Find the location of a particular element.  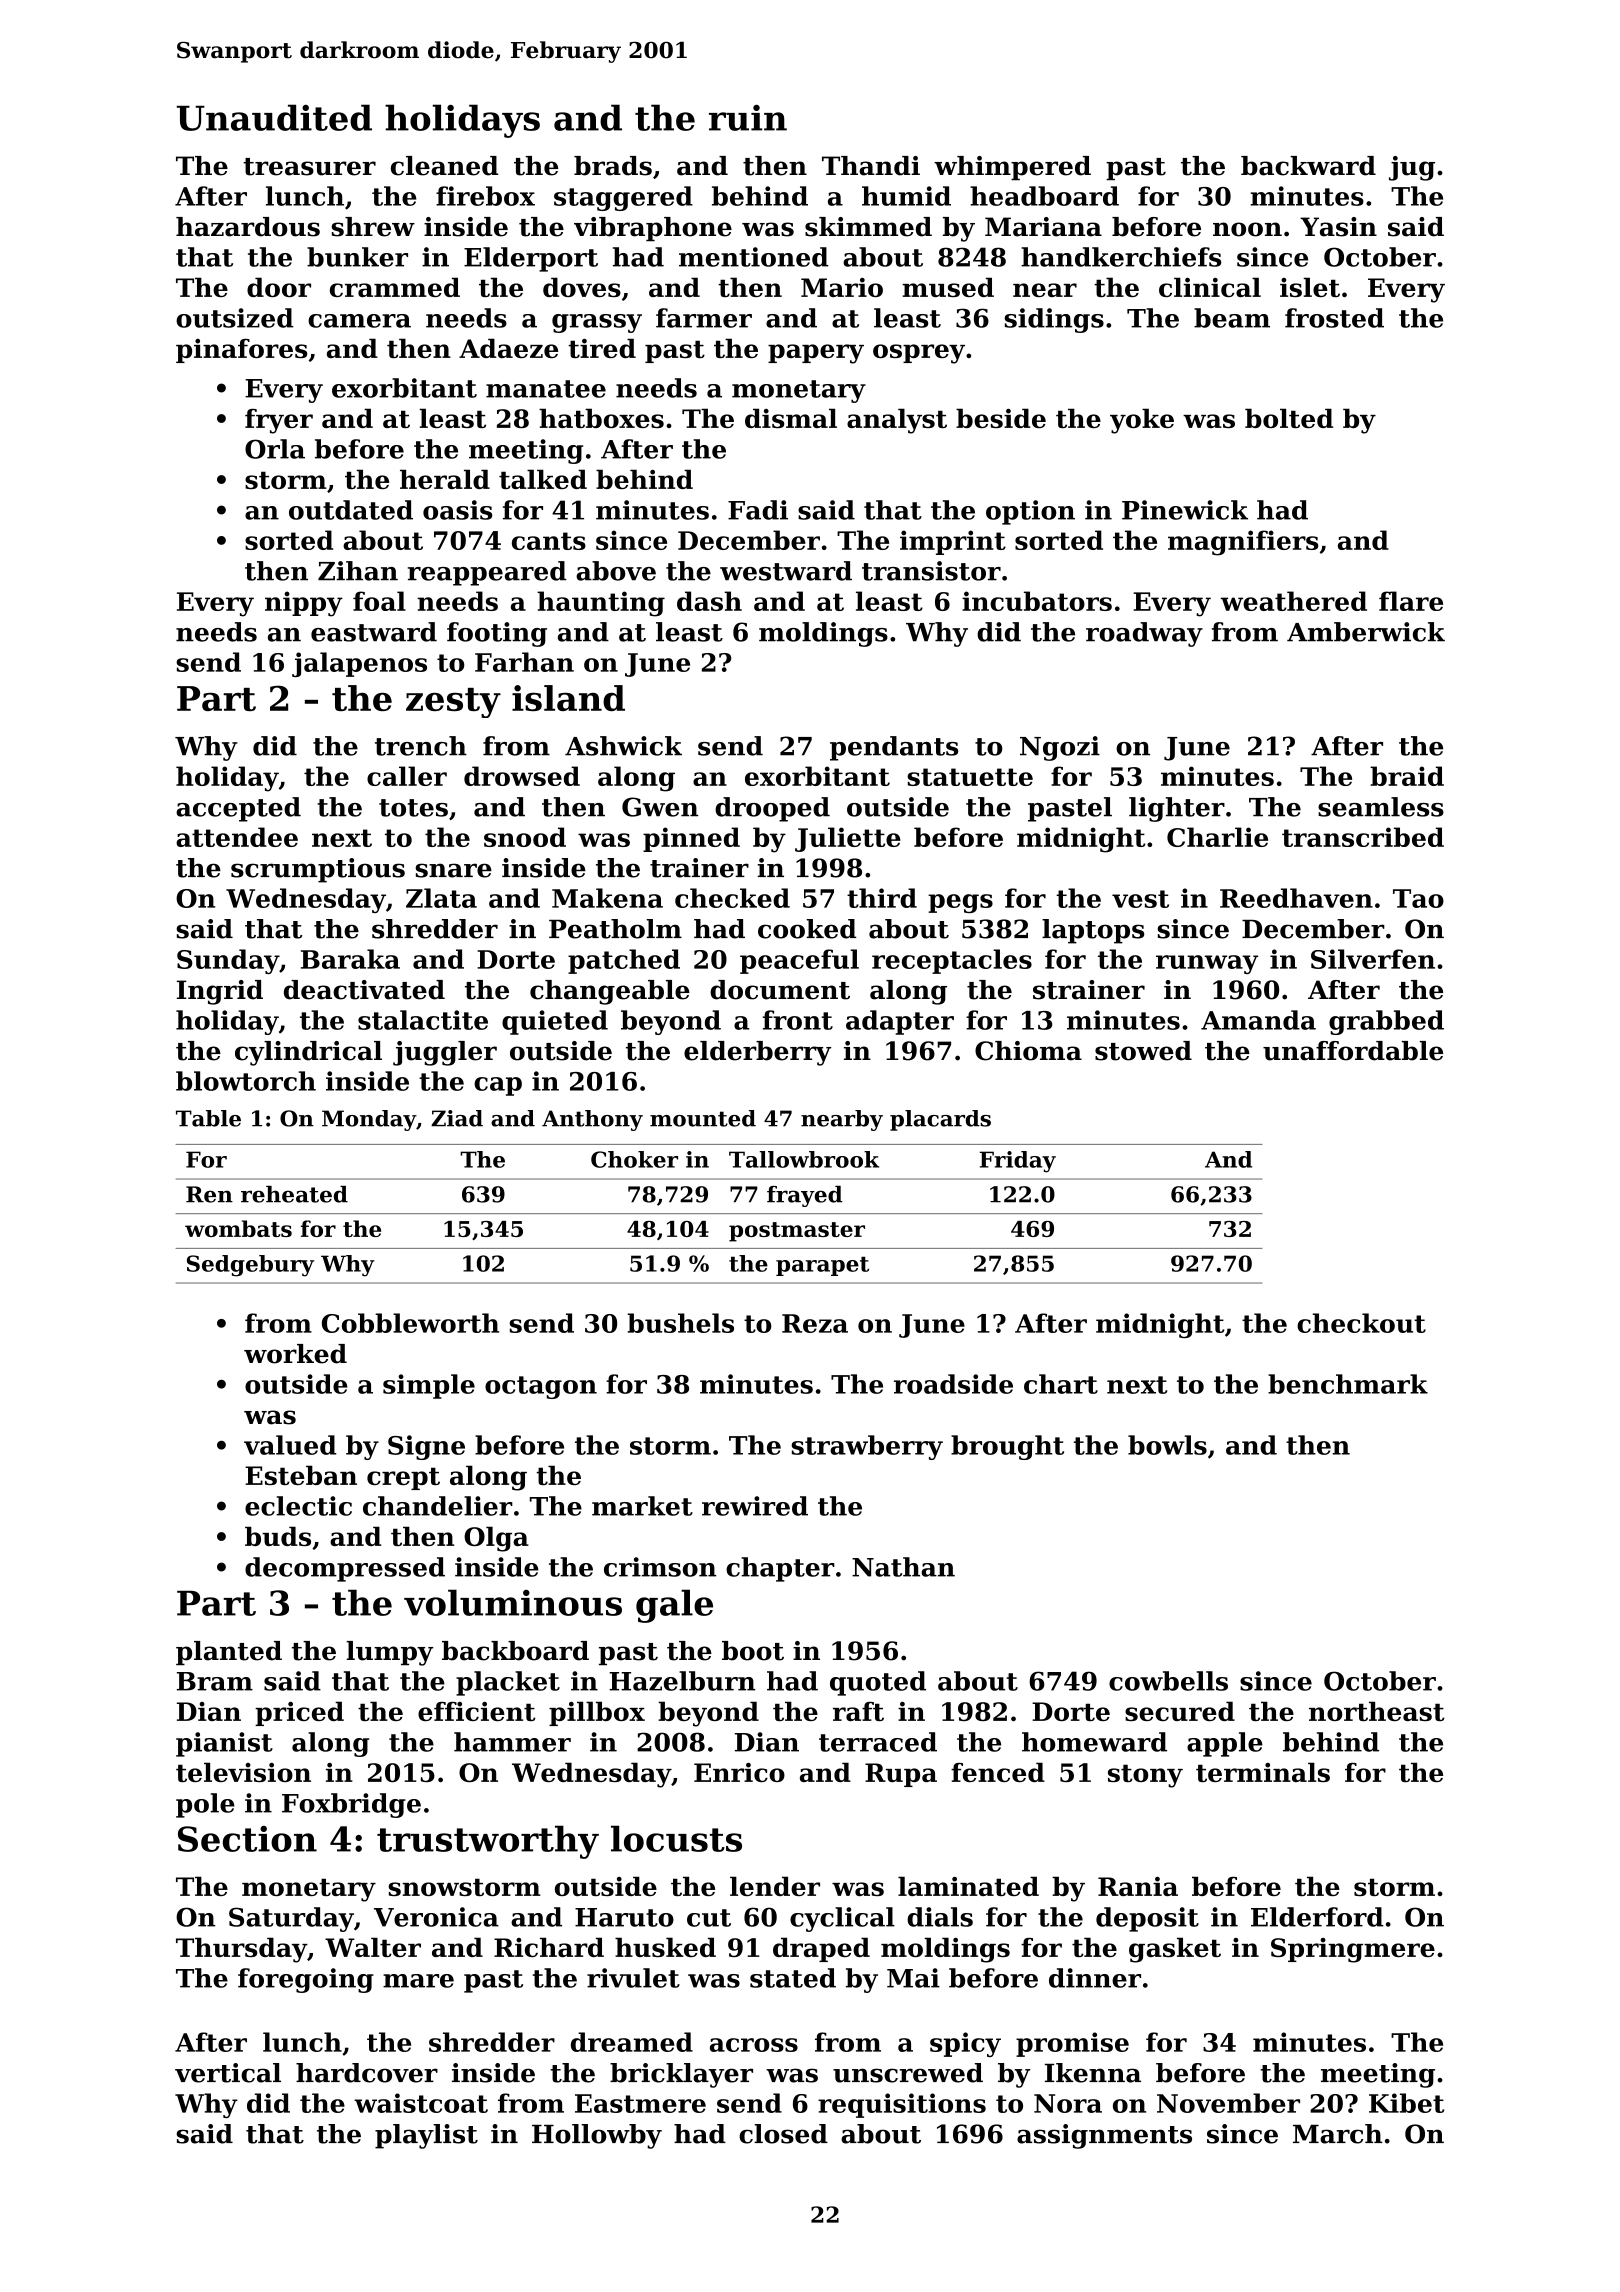

checkout is located at coordinates (1361, 1323).
